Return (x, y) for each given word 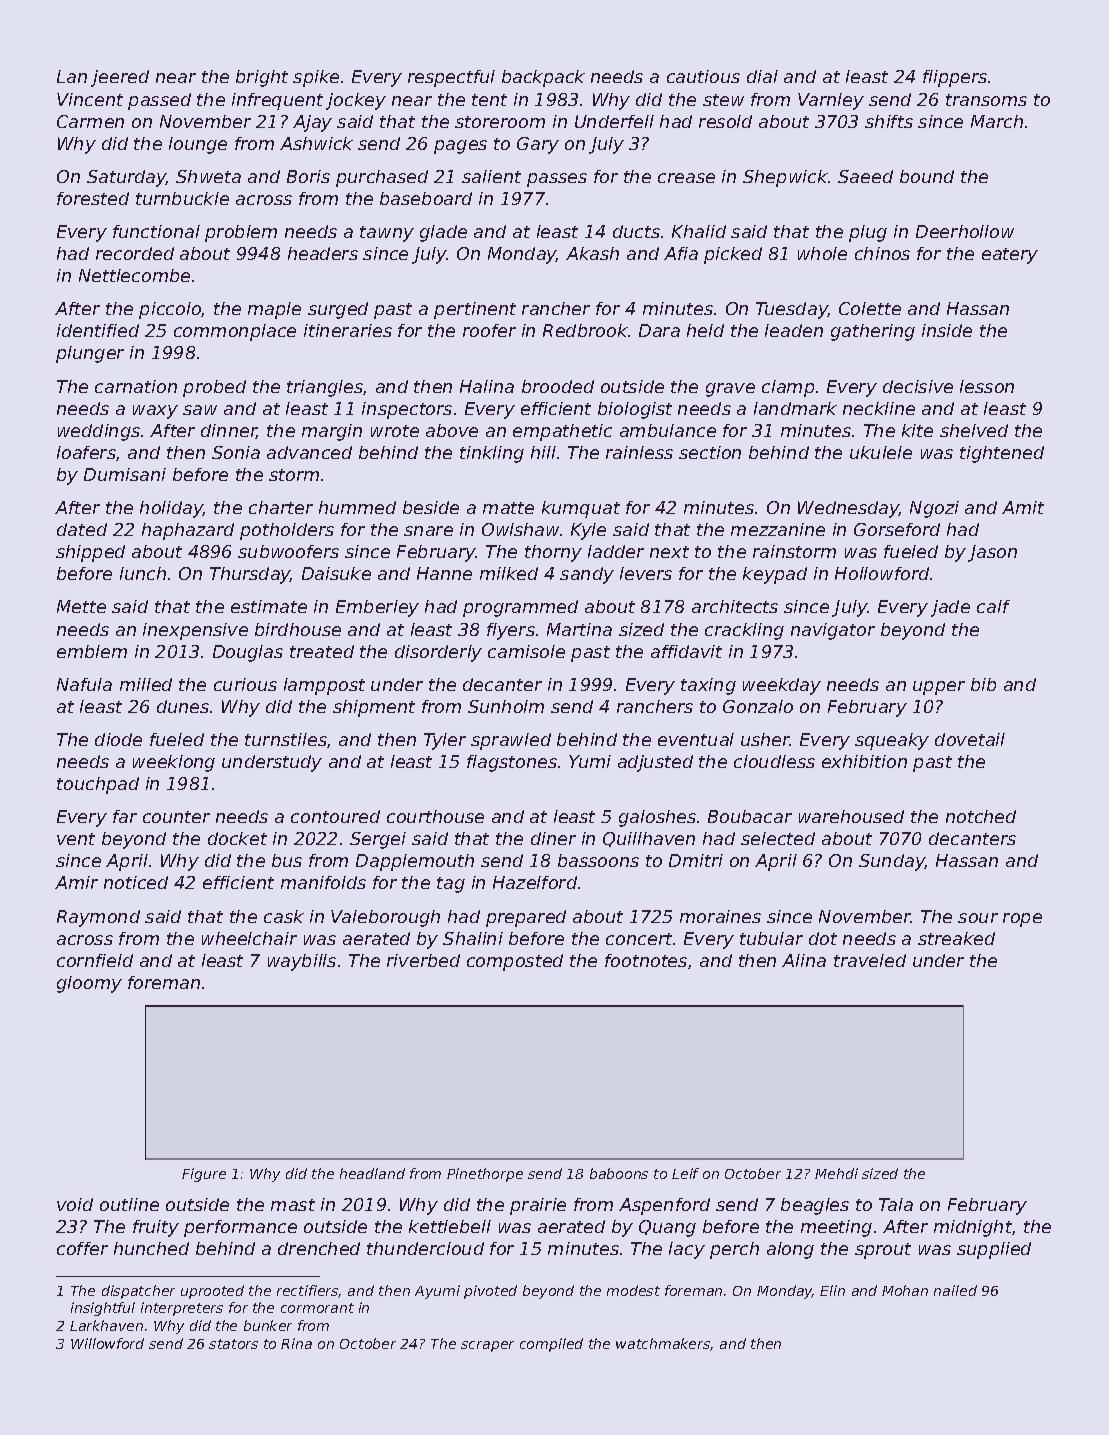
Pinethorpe (485, 1175)
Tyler (445, 741)
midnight (973, 1228)
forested (93, 198)
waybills (302, 962)
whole (822, 253)
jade (950, 608)
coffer (82, 1248)
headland (372, 1173)
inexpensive (195, 631)
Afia (681, 253)
